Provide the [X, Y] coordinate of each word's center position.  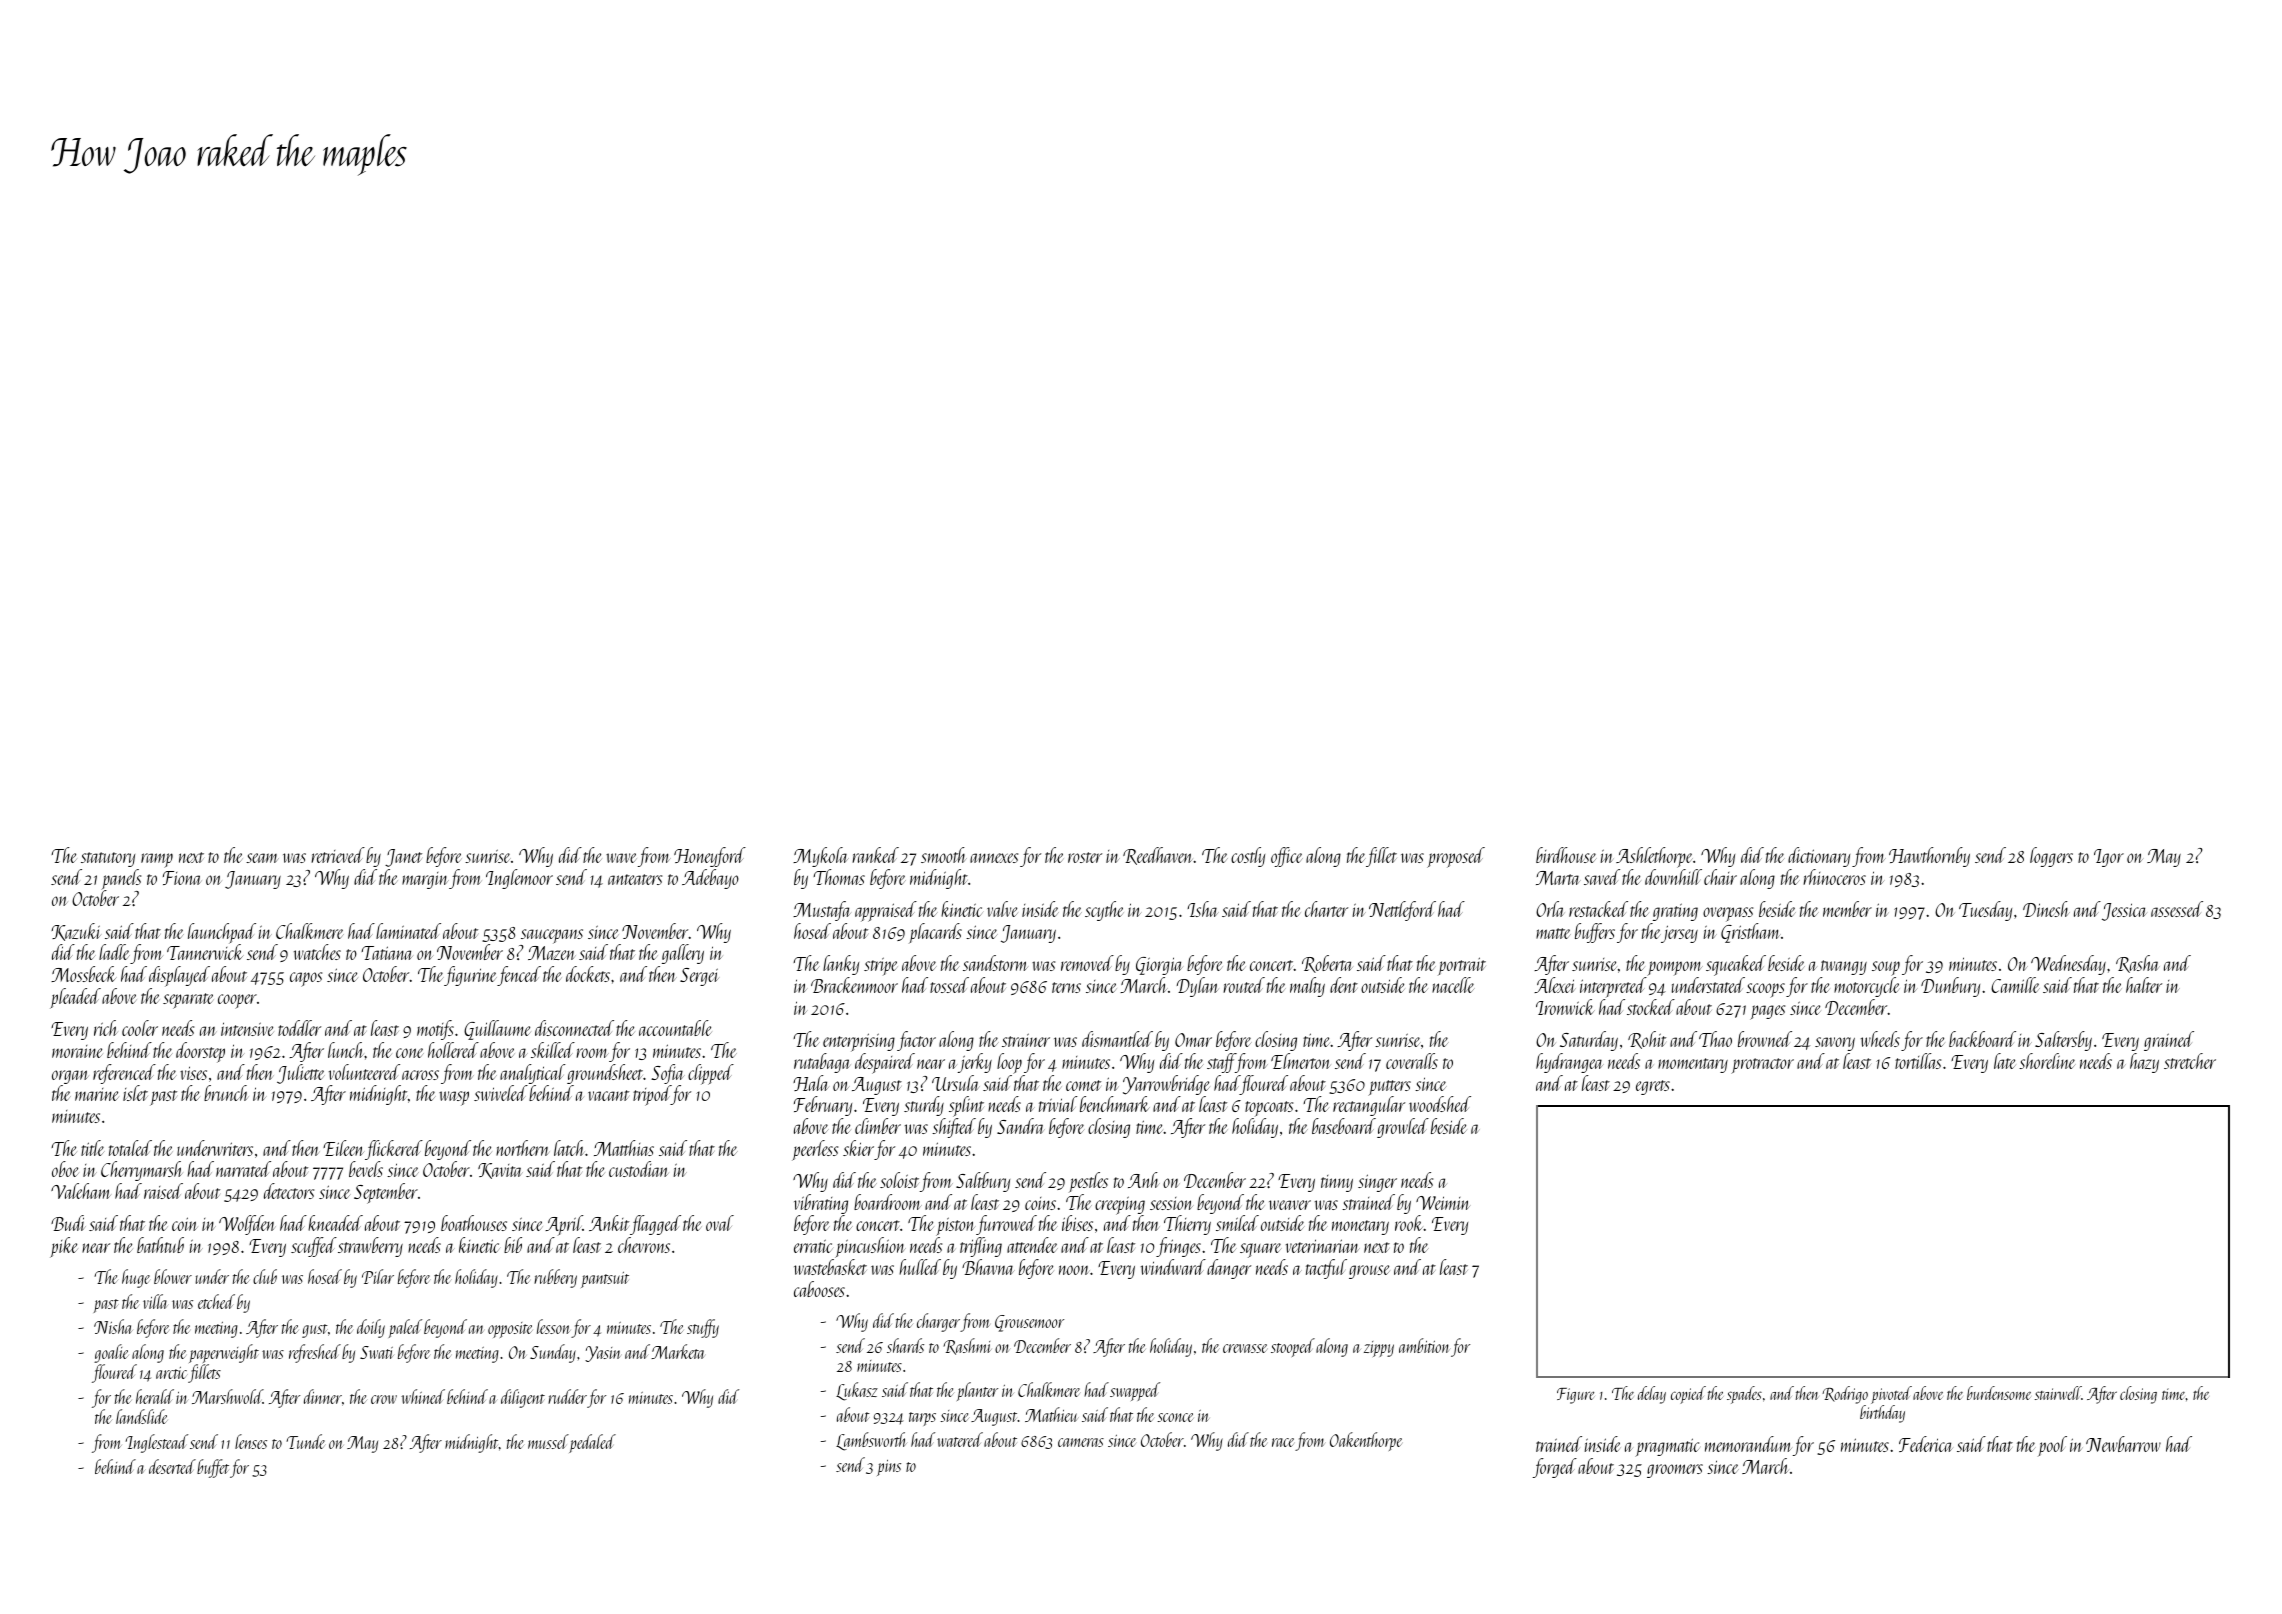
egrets [1653, 1087]
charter [1326, 909]
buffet [213, 1468]
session [1171, 1203]
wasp [454, 1098]
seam [262, 858]
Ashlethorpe [1654, 857]
